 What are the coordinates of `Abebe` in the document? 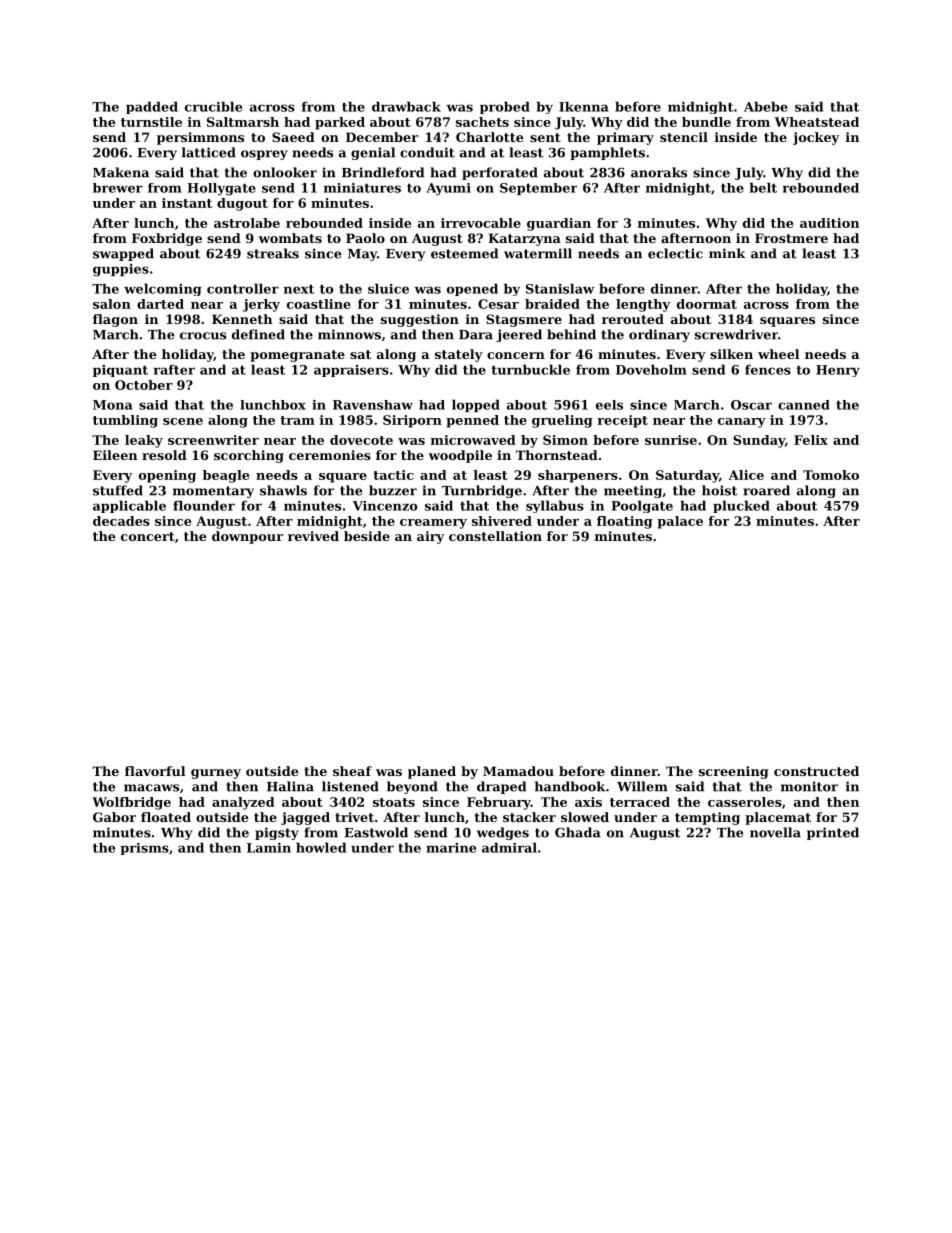 It's located at (766, 106).
